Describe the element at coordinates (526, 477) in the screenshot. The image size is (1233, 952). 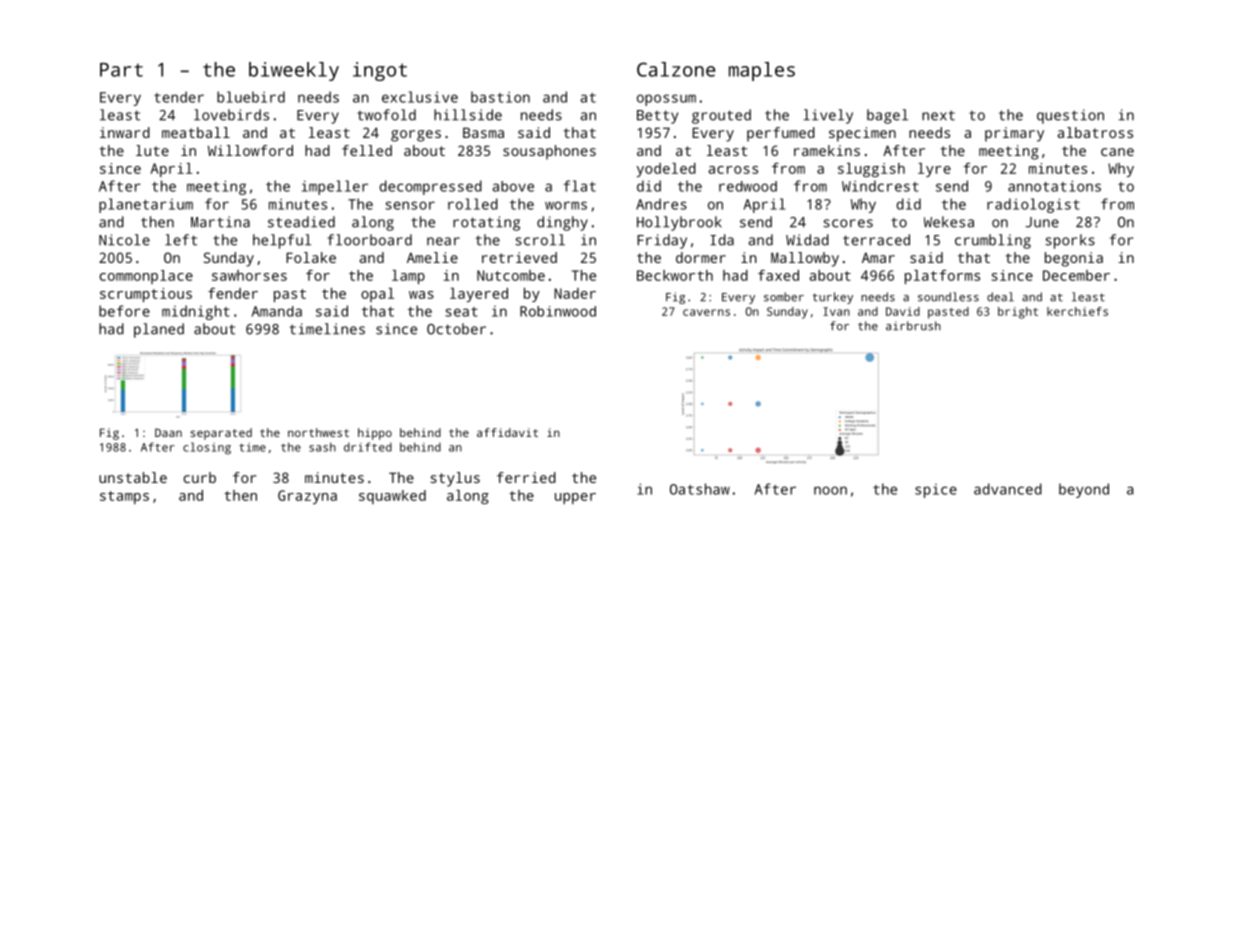
I see `ferried` at that location.
